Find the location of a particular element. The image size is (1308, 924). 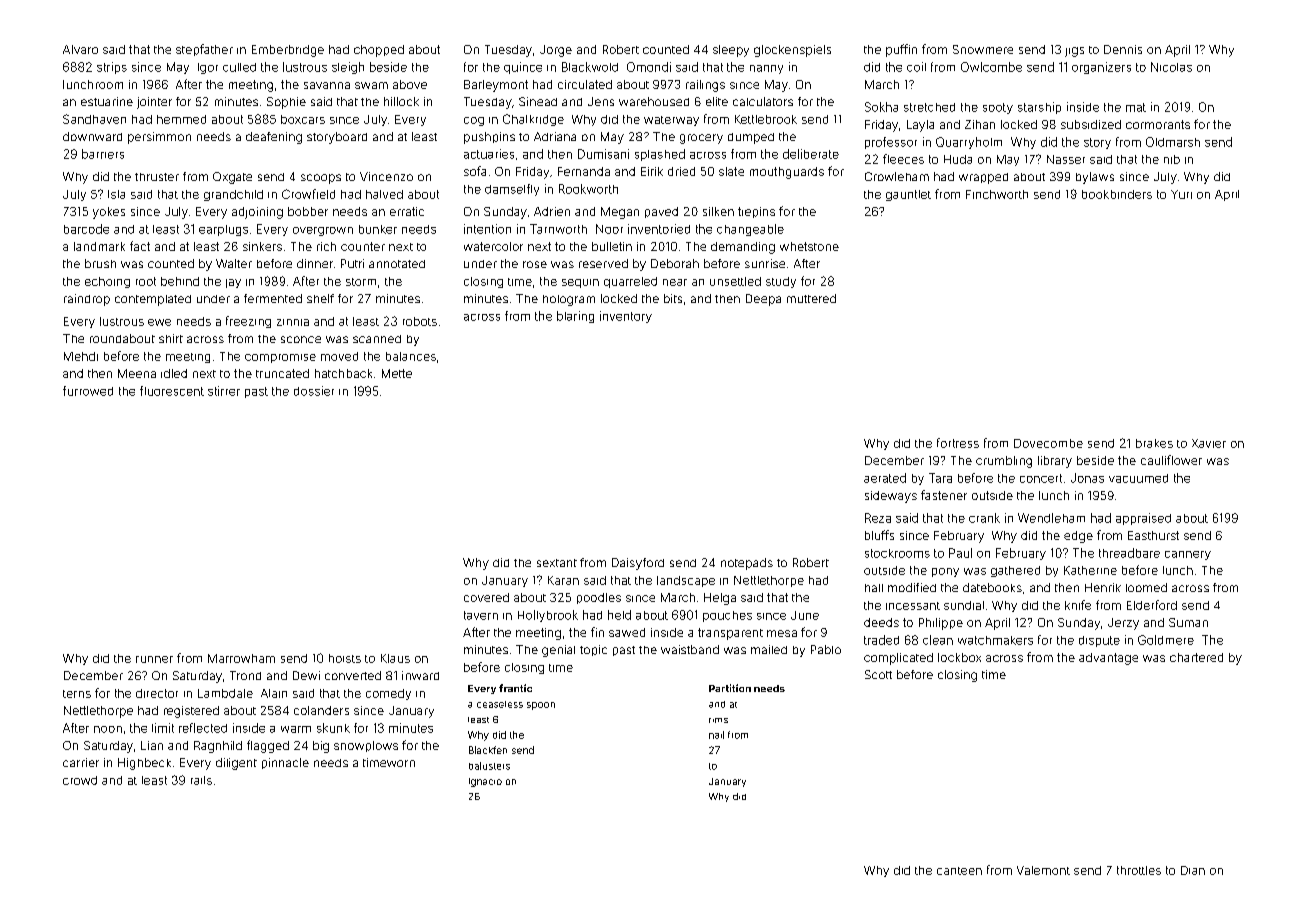

Xavier is located at coordinates (1209, 443).
